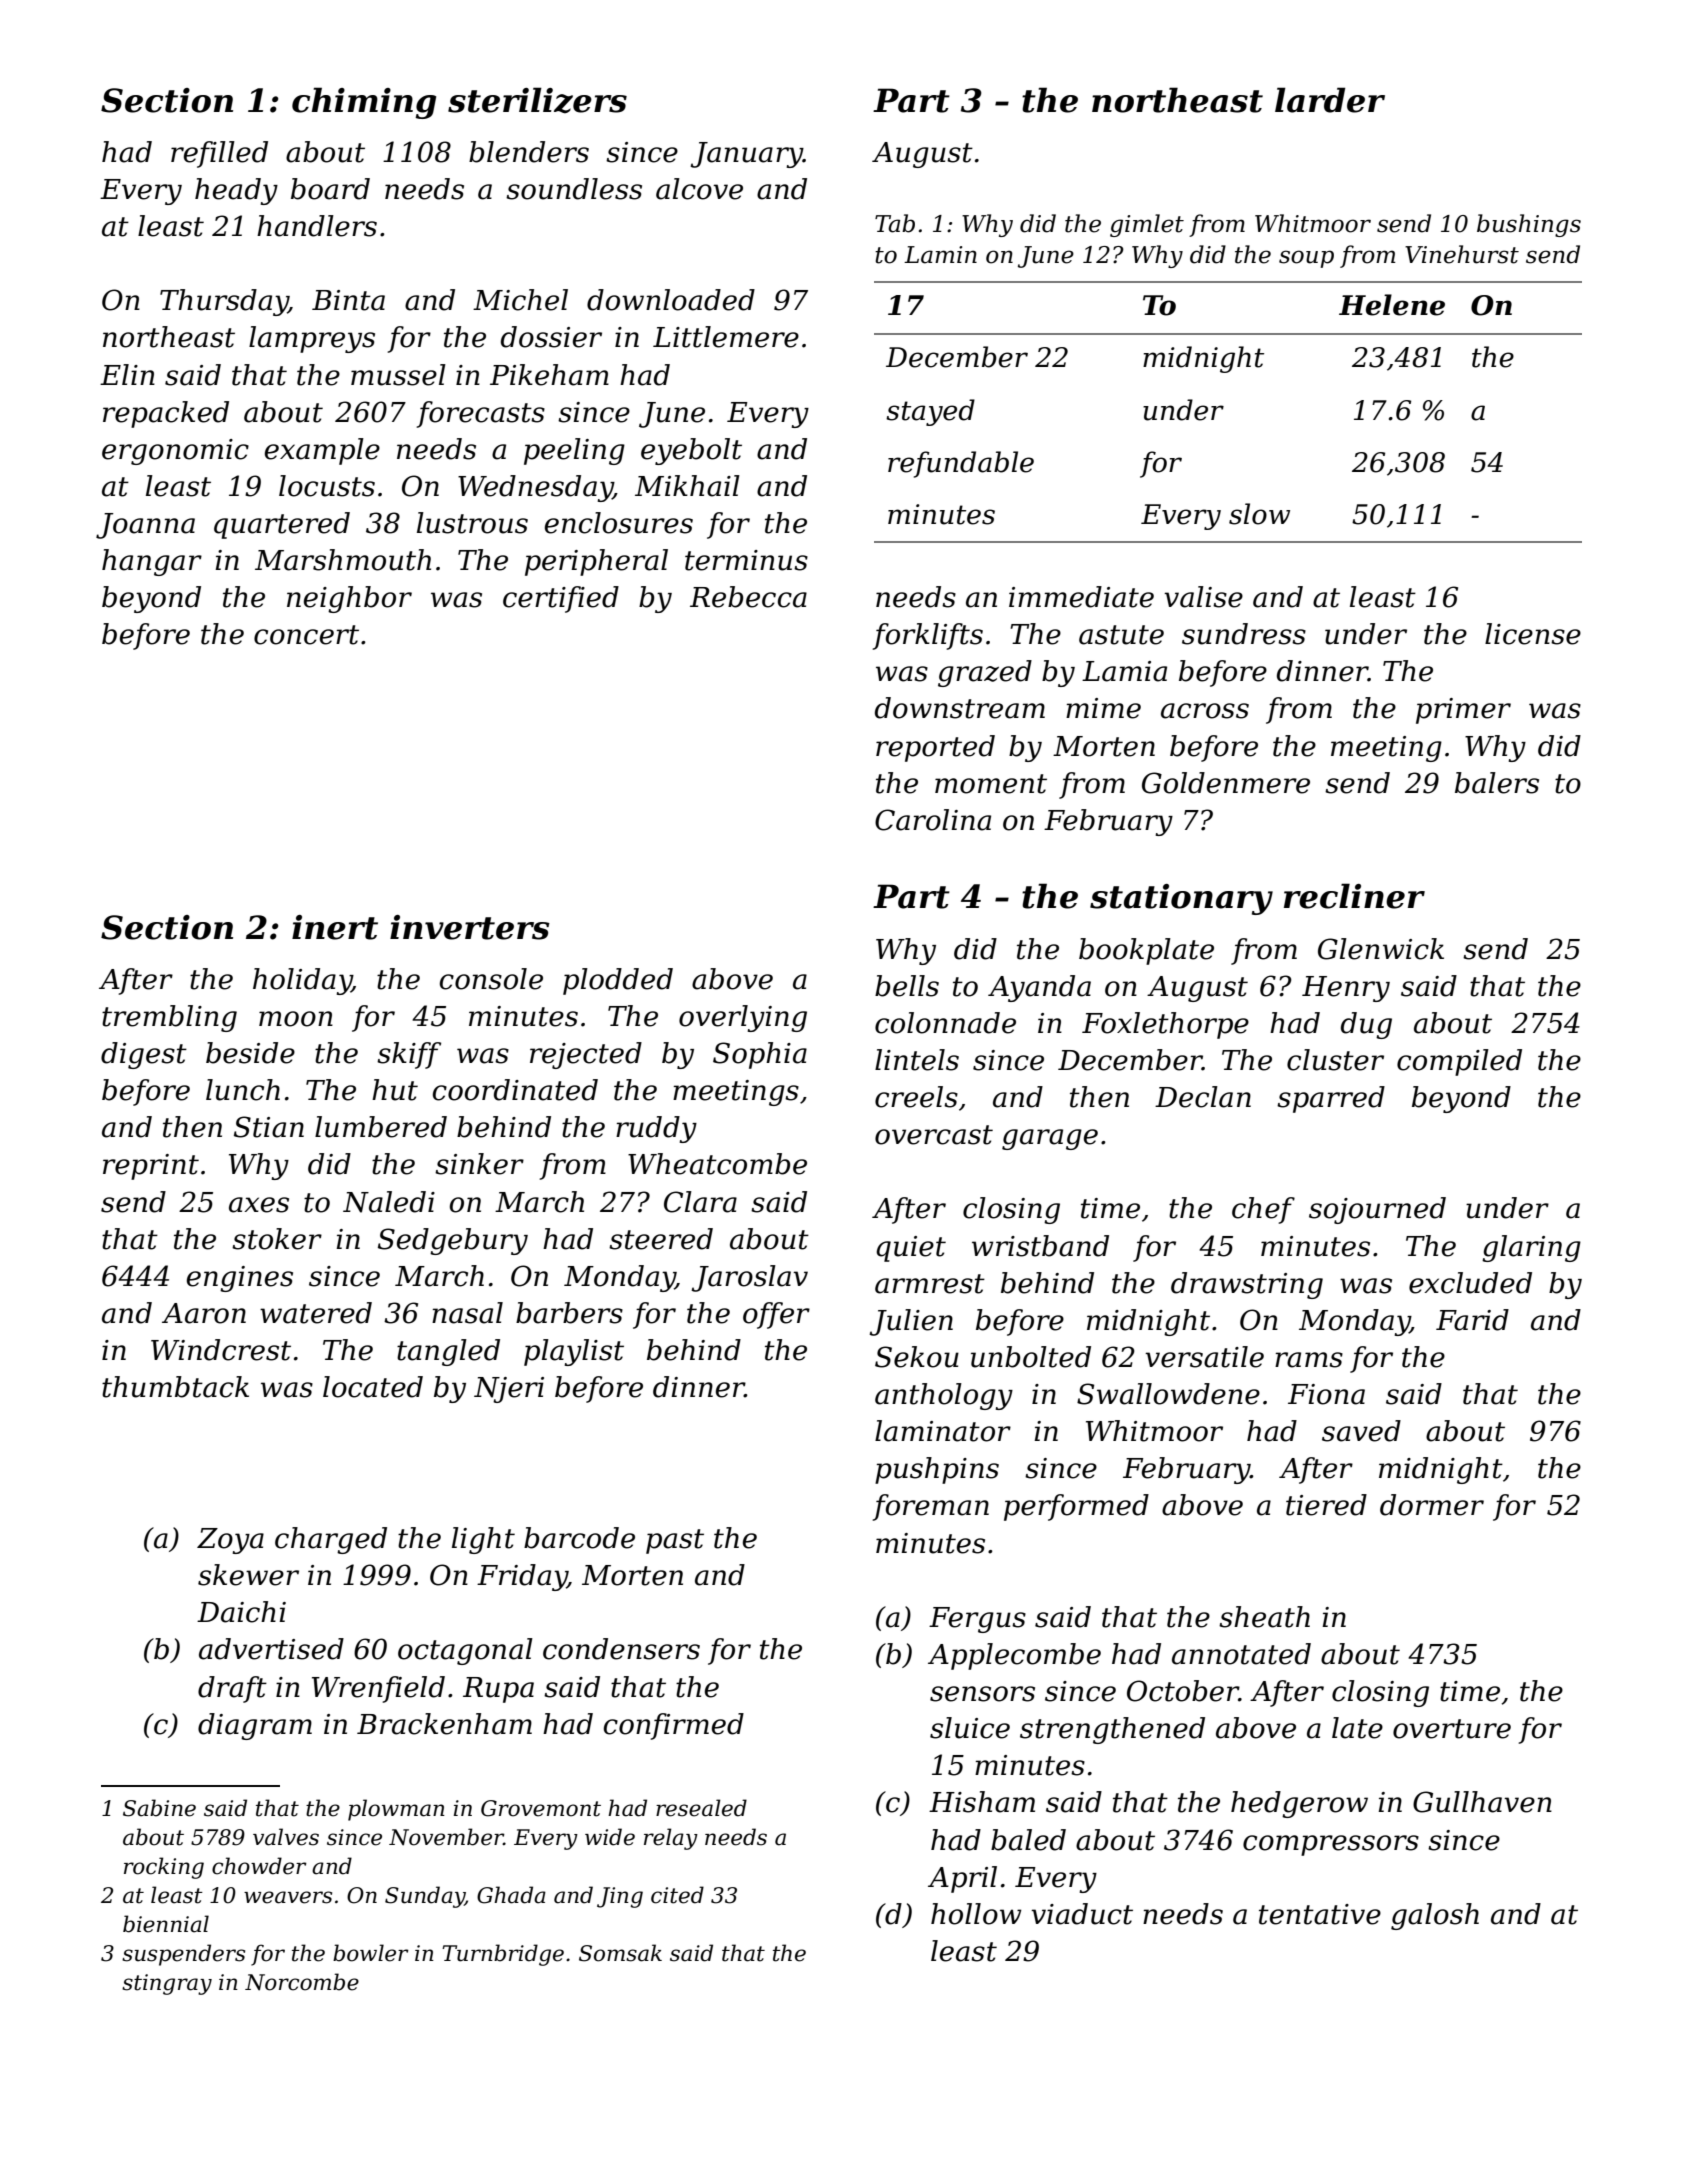 This screenshot has width=1683, height=2178. Describe the element at coordinates (699, 189) in the screenshot. I see `alcove` at that location.
